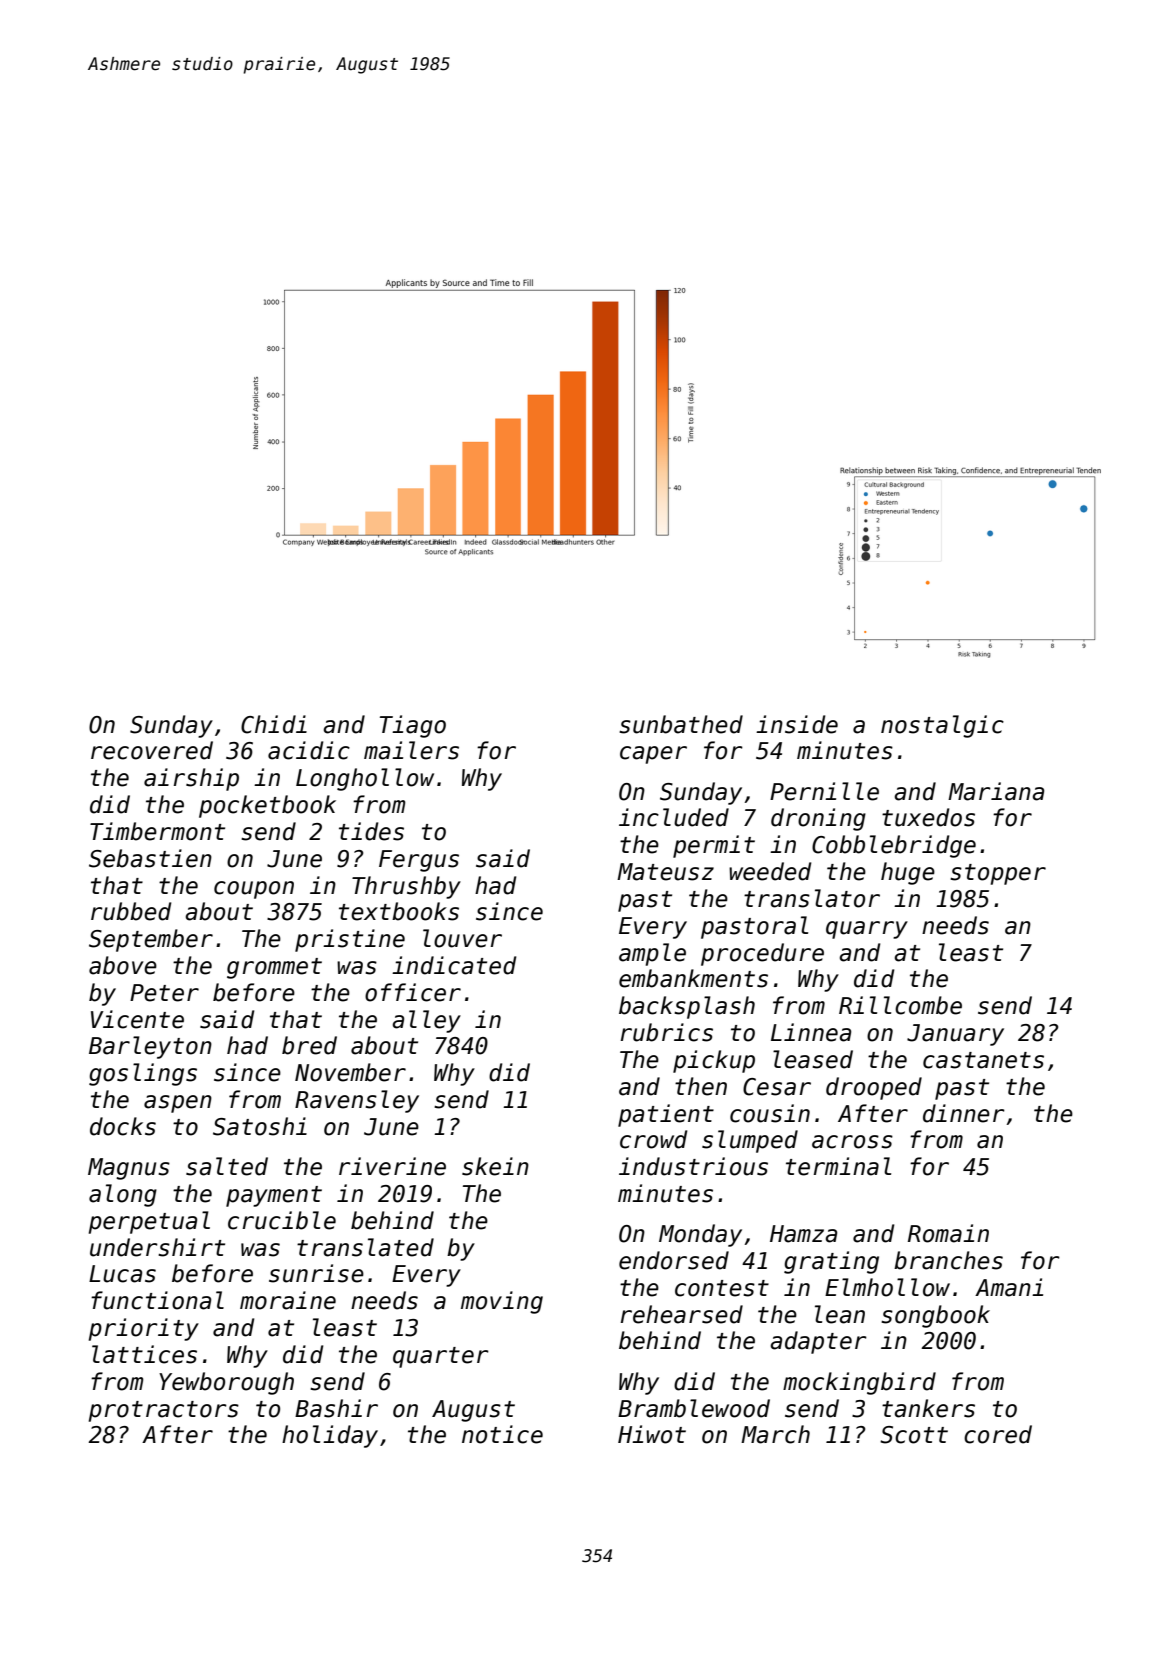 This image has height=1654, width=1165. Describe the element at coordinates (894, 846) in the image. I see `Cobblebridge` at that location.
